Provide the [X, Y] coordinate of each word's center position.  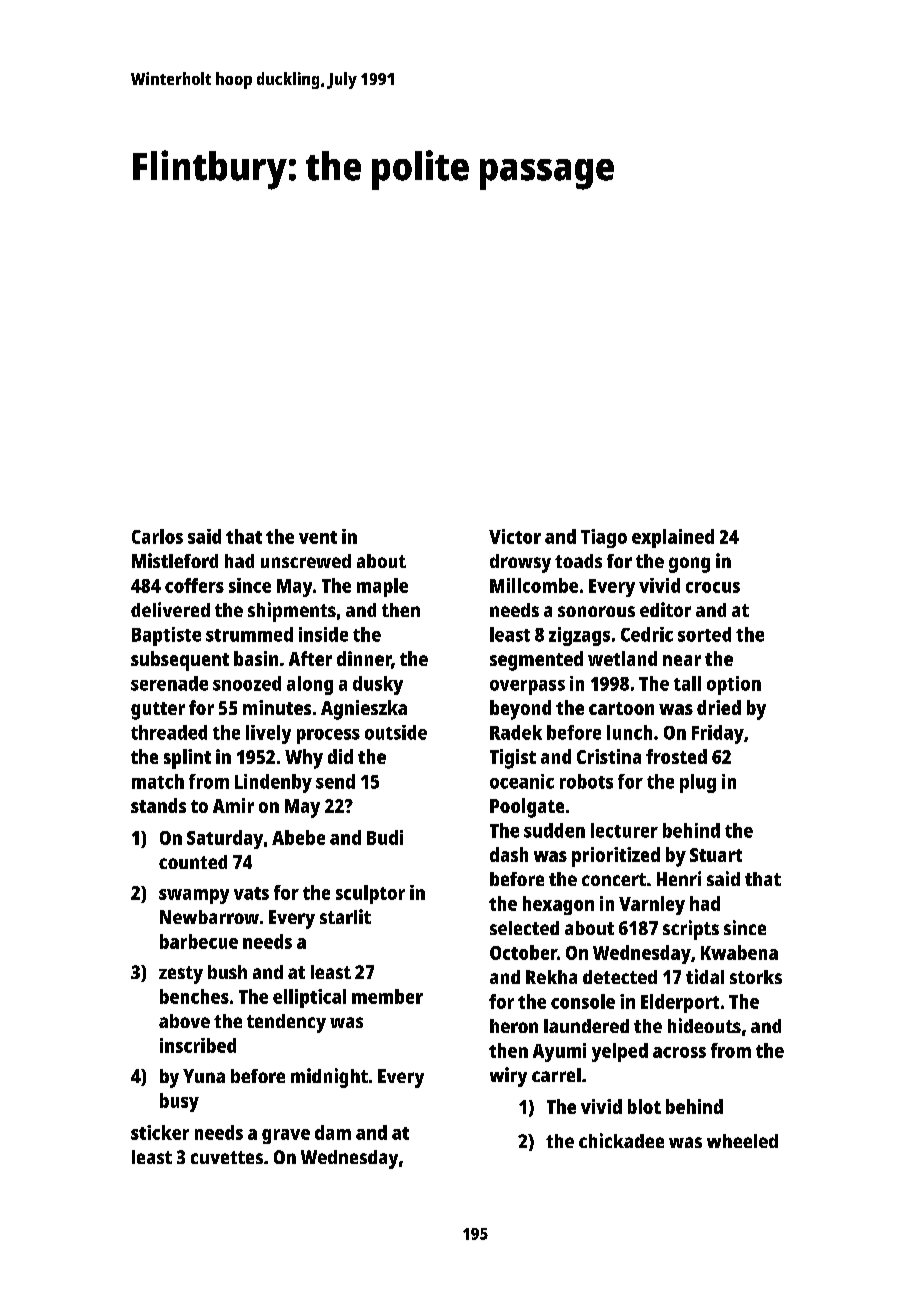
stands [158, 805]
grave [286, 1136]
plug [698, 783]
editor [665, 609]
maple [382, 587]
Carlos [157, 536]
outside [396, 732]
